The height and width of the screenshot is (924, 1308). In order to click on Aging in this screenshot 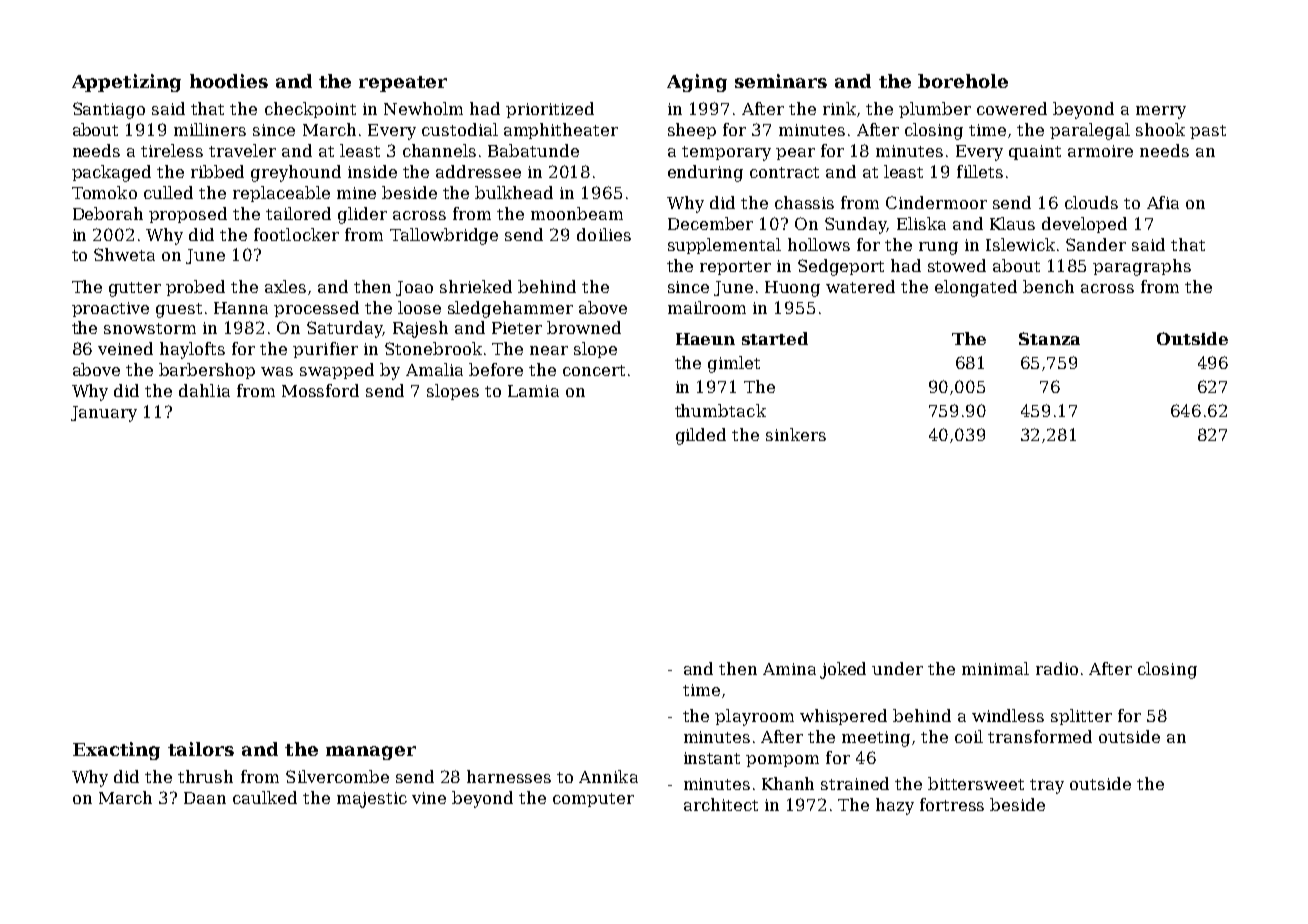, I will do `click(697, 83)`.
